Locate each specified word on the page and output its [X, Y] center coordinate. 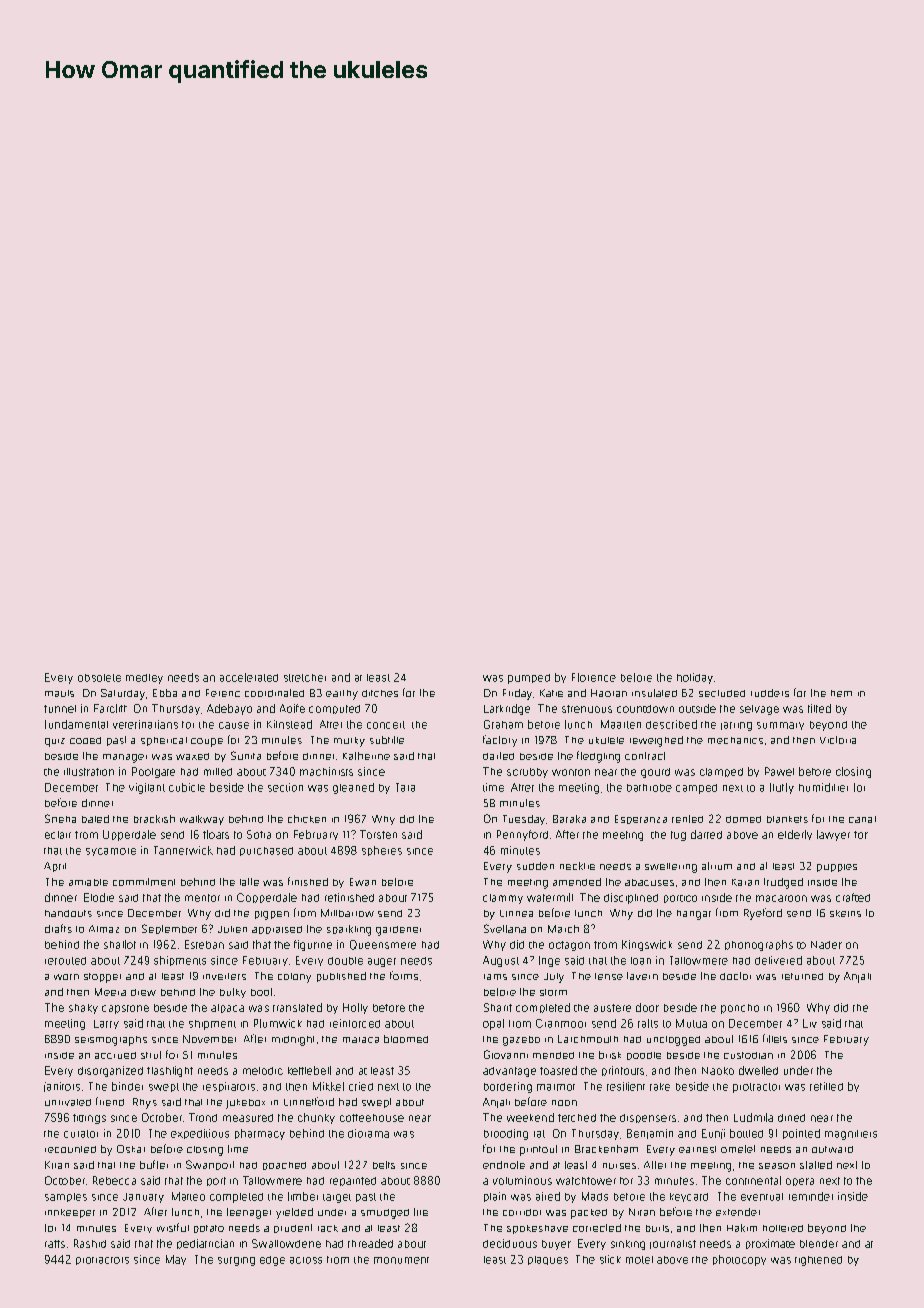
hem [841, 693]
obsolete [99, 678]
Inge [549, 961]
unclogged [673, 1041]
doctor [735, 976]
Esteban [204, 944]
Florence [594, 677]
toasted [558, 1070]
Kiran [57, 1165]
